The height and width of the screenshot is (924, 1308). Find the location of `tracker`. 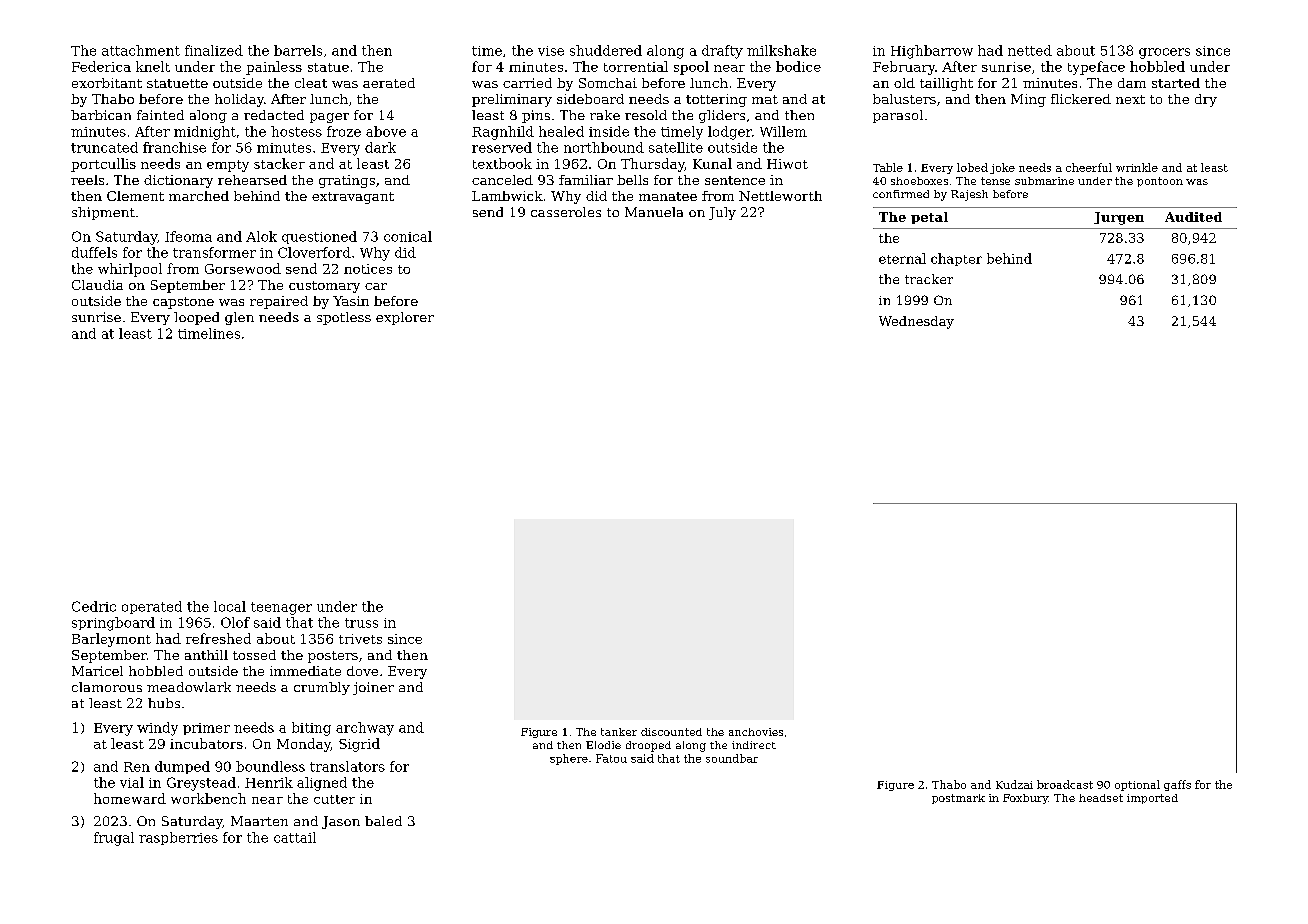

tracker is located at coordinates (929, 279).
